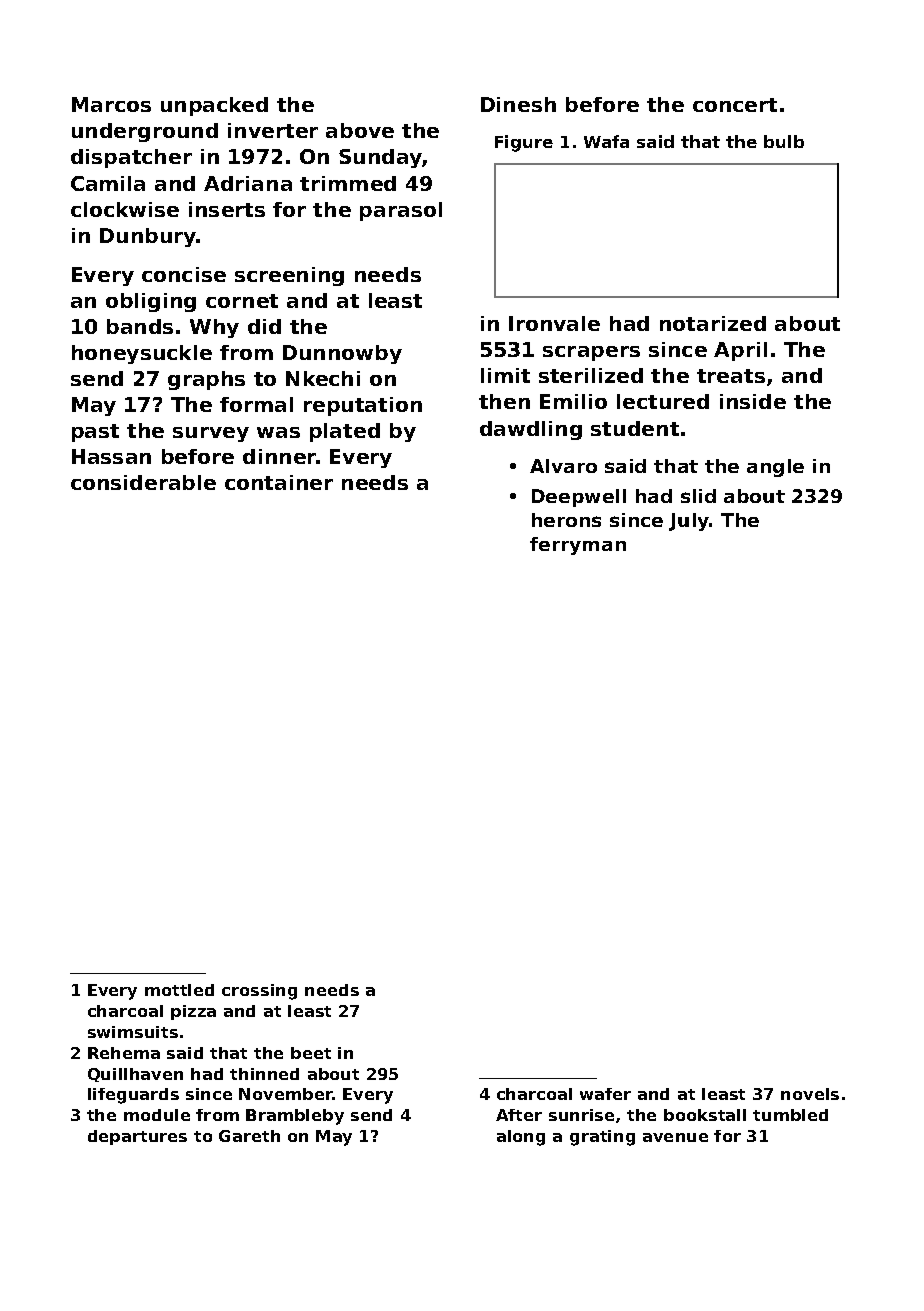 The image size is (924, 1311). What do you see at coordinates (524, 143) in the screenshot?
I see `Figure` at bounding box center [524, 143].
